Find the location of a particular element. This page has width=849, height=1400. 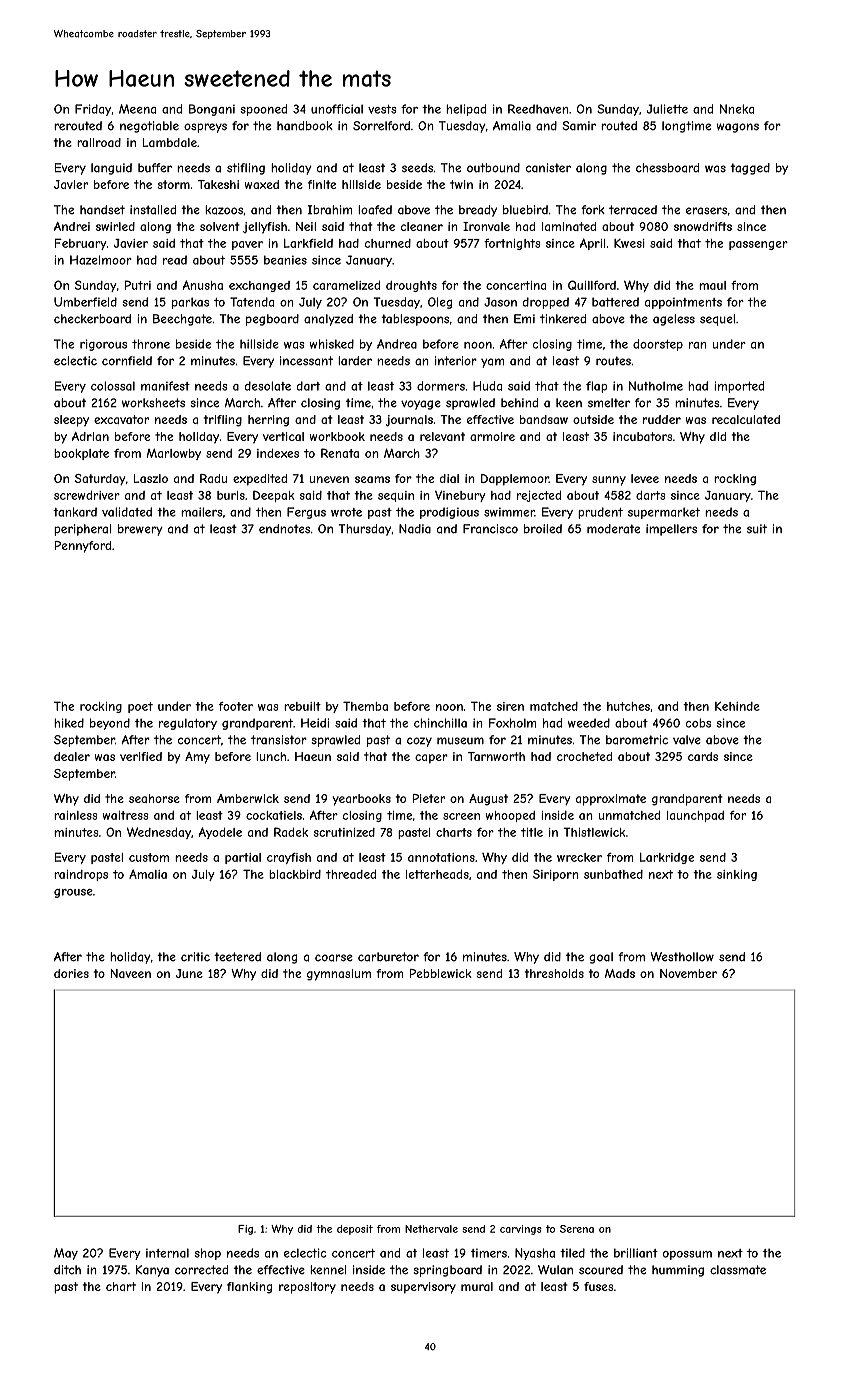

Westhollow is located at coordinates (682, 957).
